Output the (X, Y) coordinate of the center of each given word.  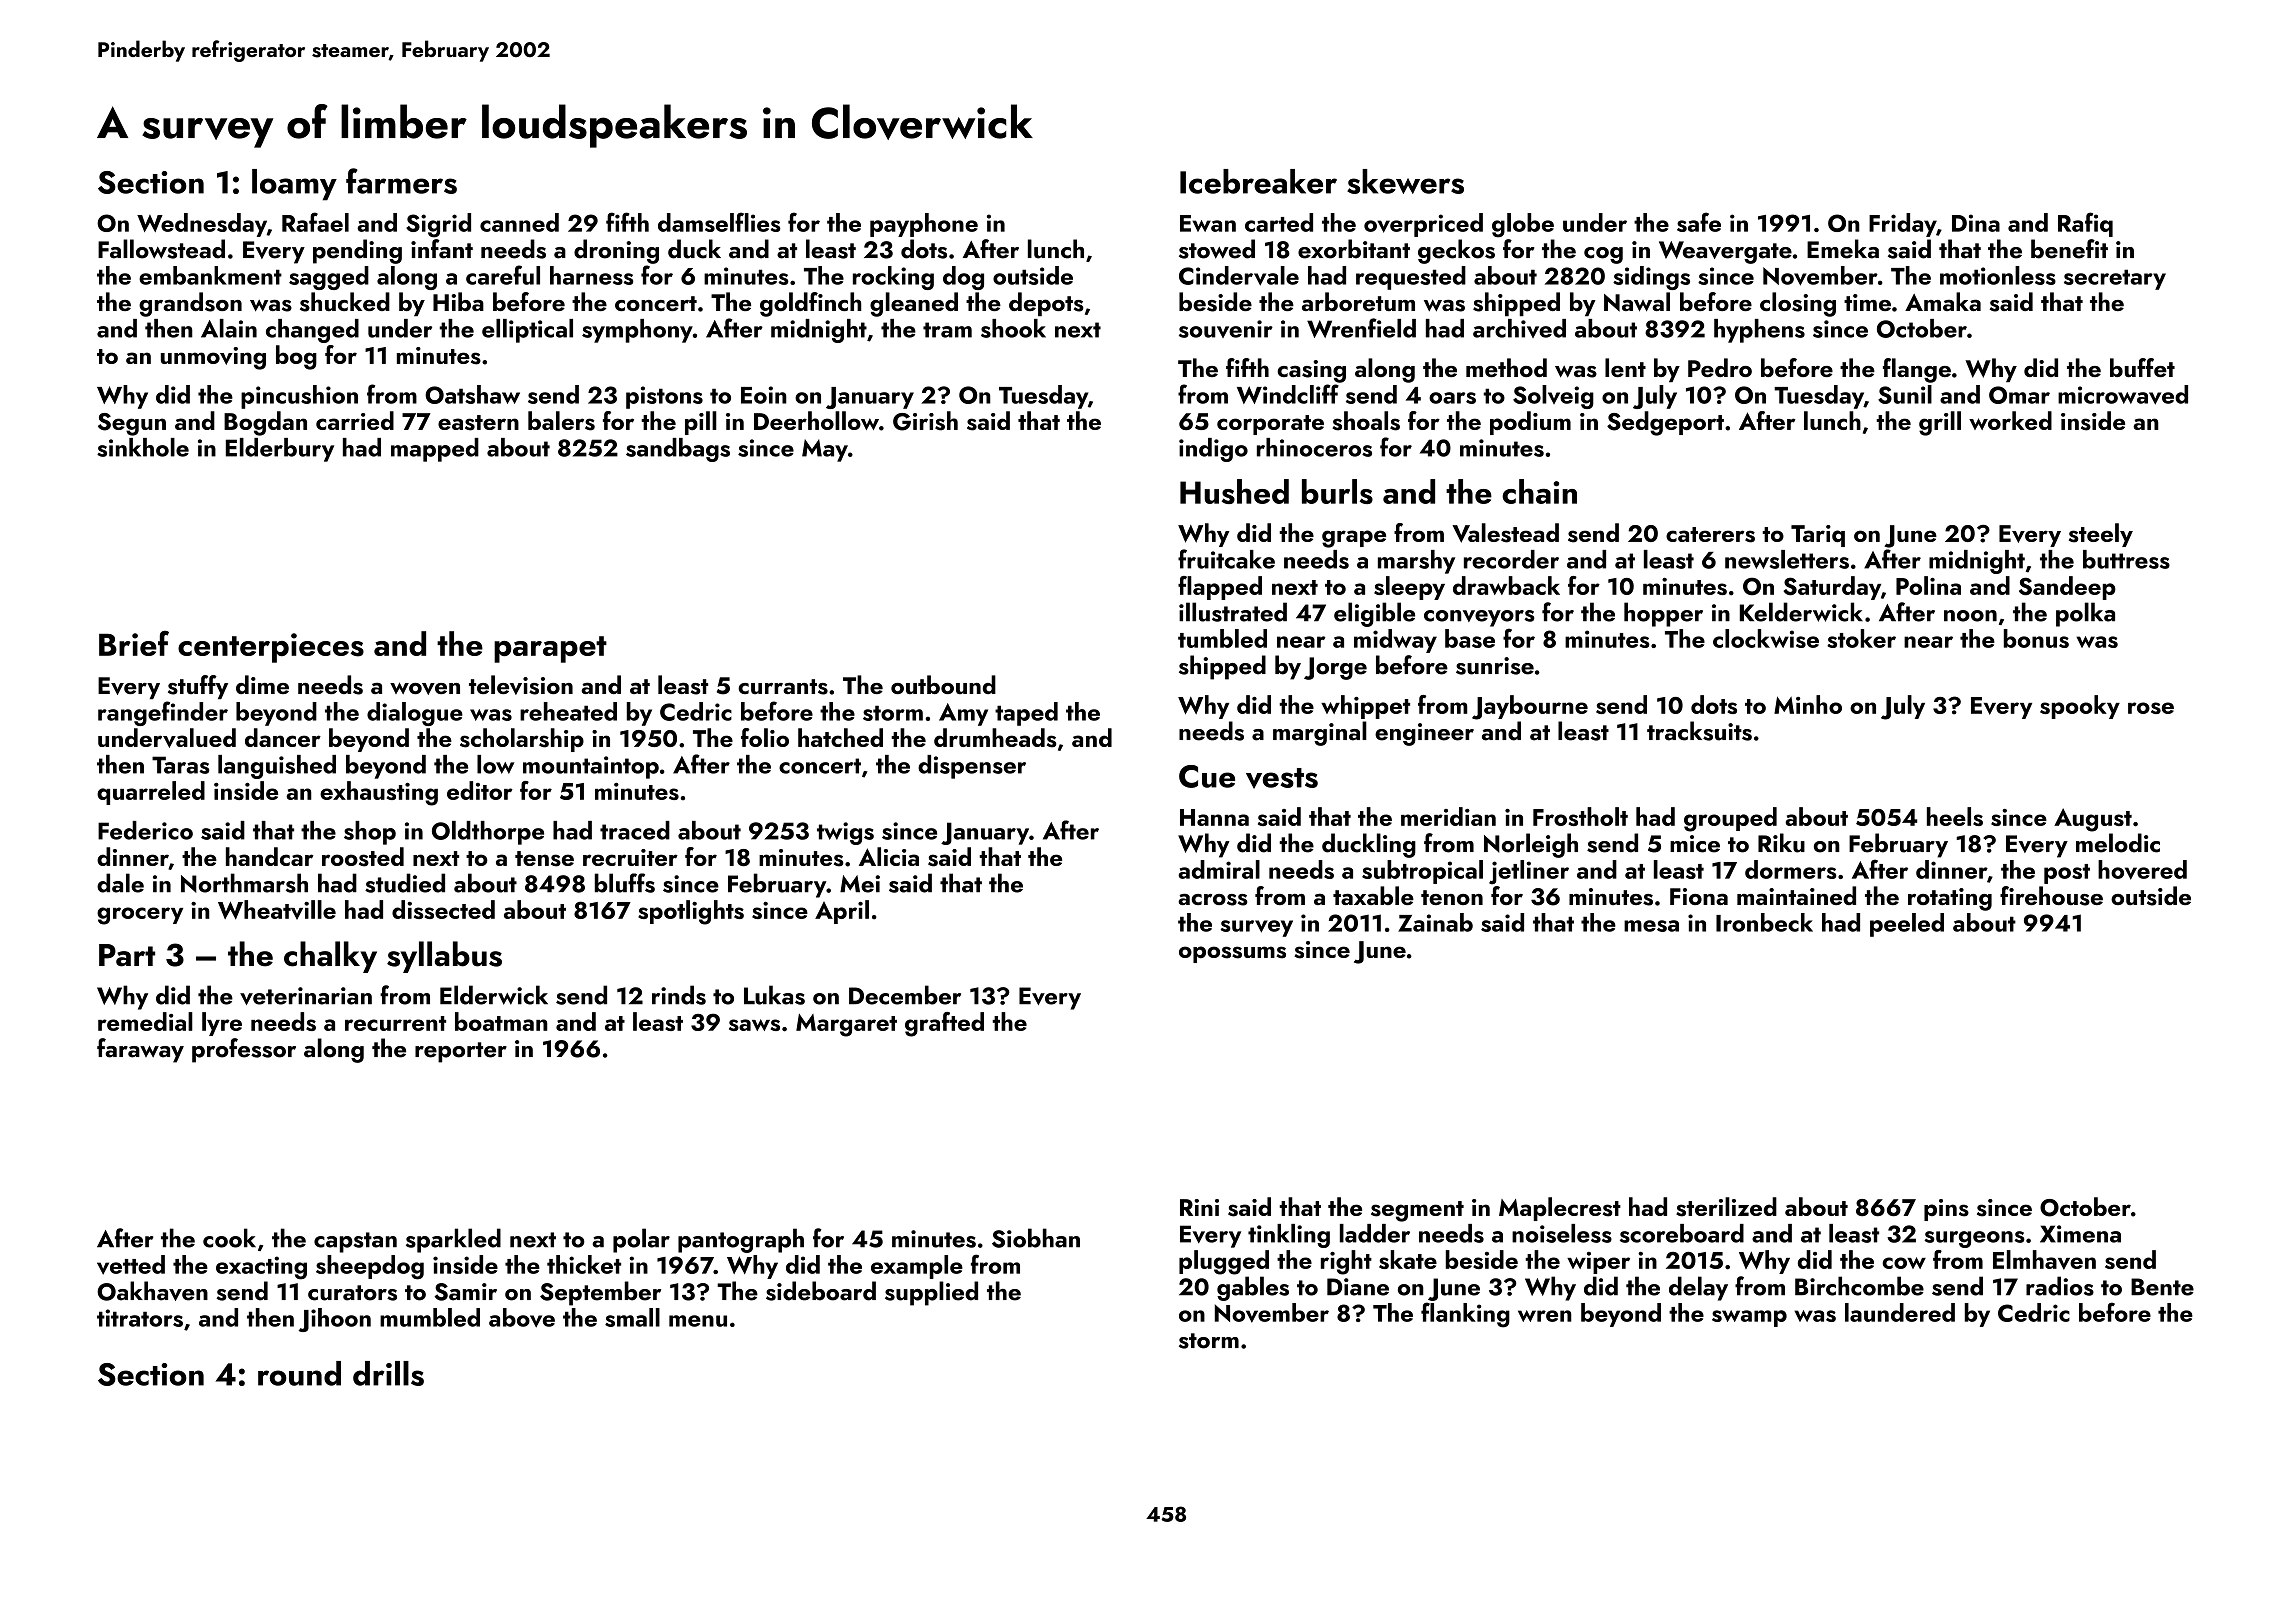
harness (592, 275)
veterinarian (306, 996)
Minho (1808, 704)
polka (2085, 614)
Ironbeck (1764, 922)
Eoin (764, 395)
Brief (134, 643)
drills (388, 1373)
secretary (2115, 279)
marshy (1416, 562)
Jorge (1335, 668)
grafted (944, 1024)
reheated (568, 711)
